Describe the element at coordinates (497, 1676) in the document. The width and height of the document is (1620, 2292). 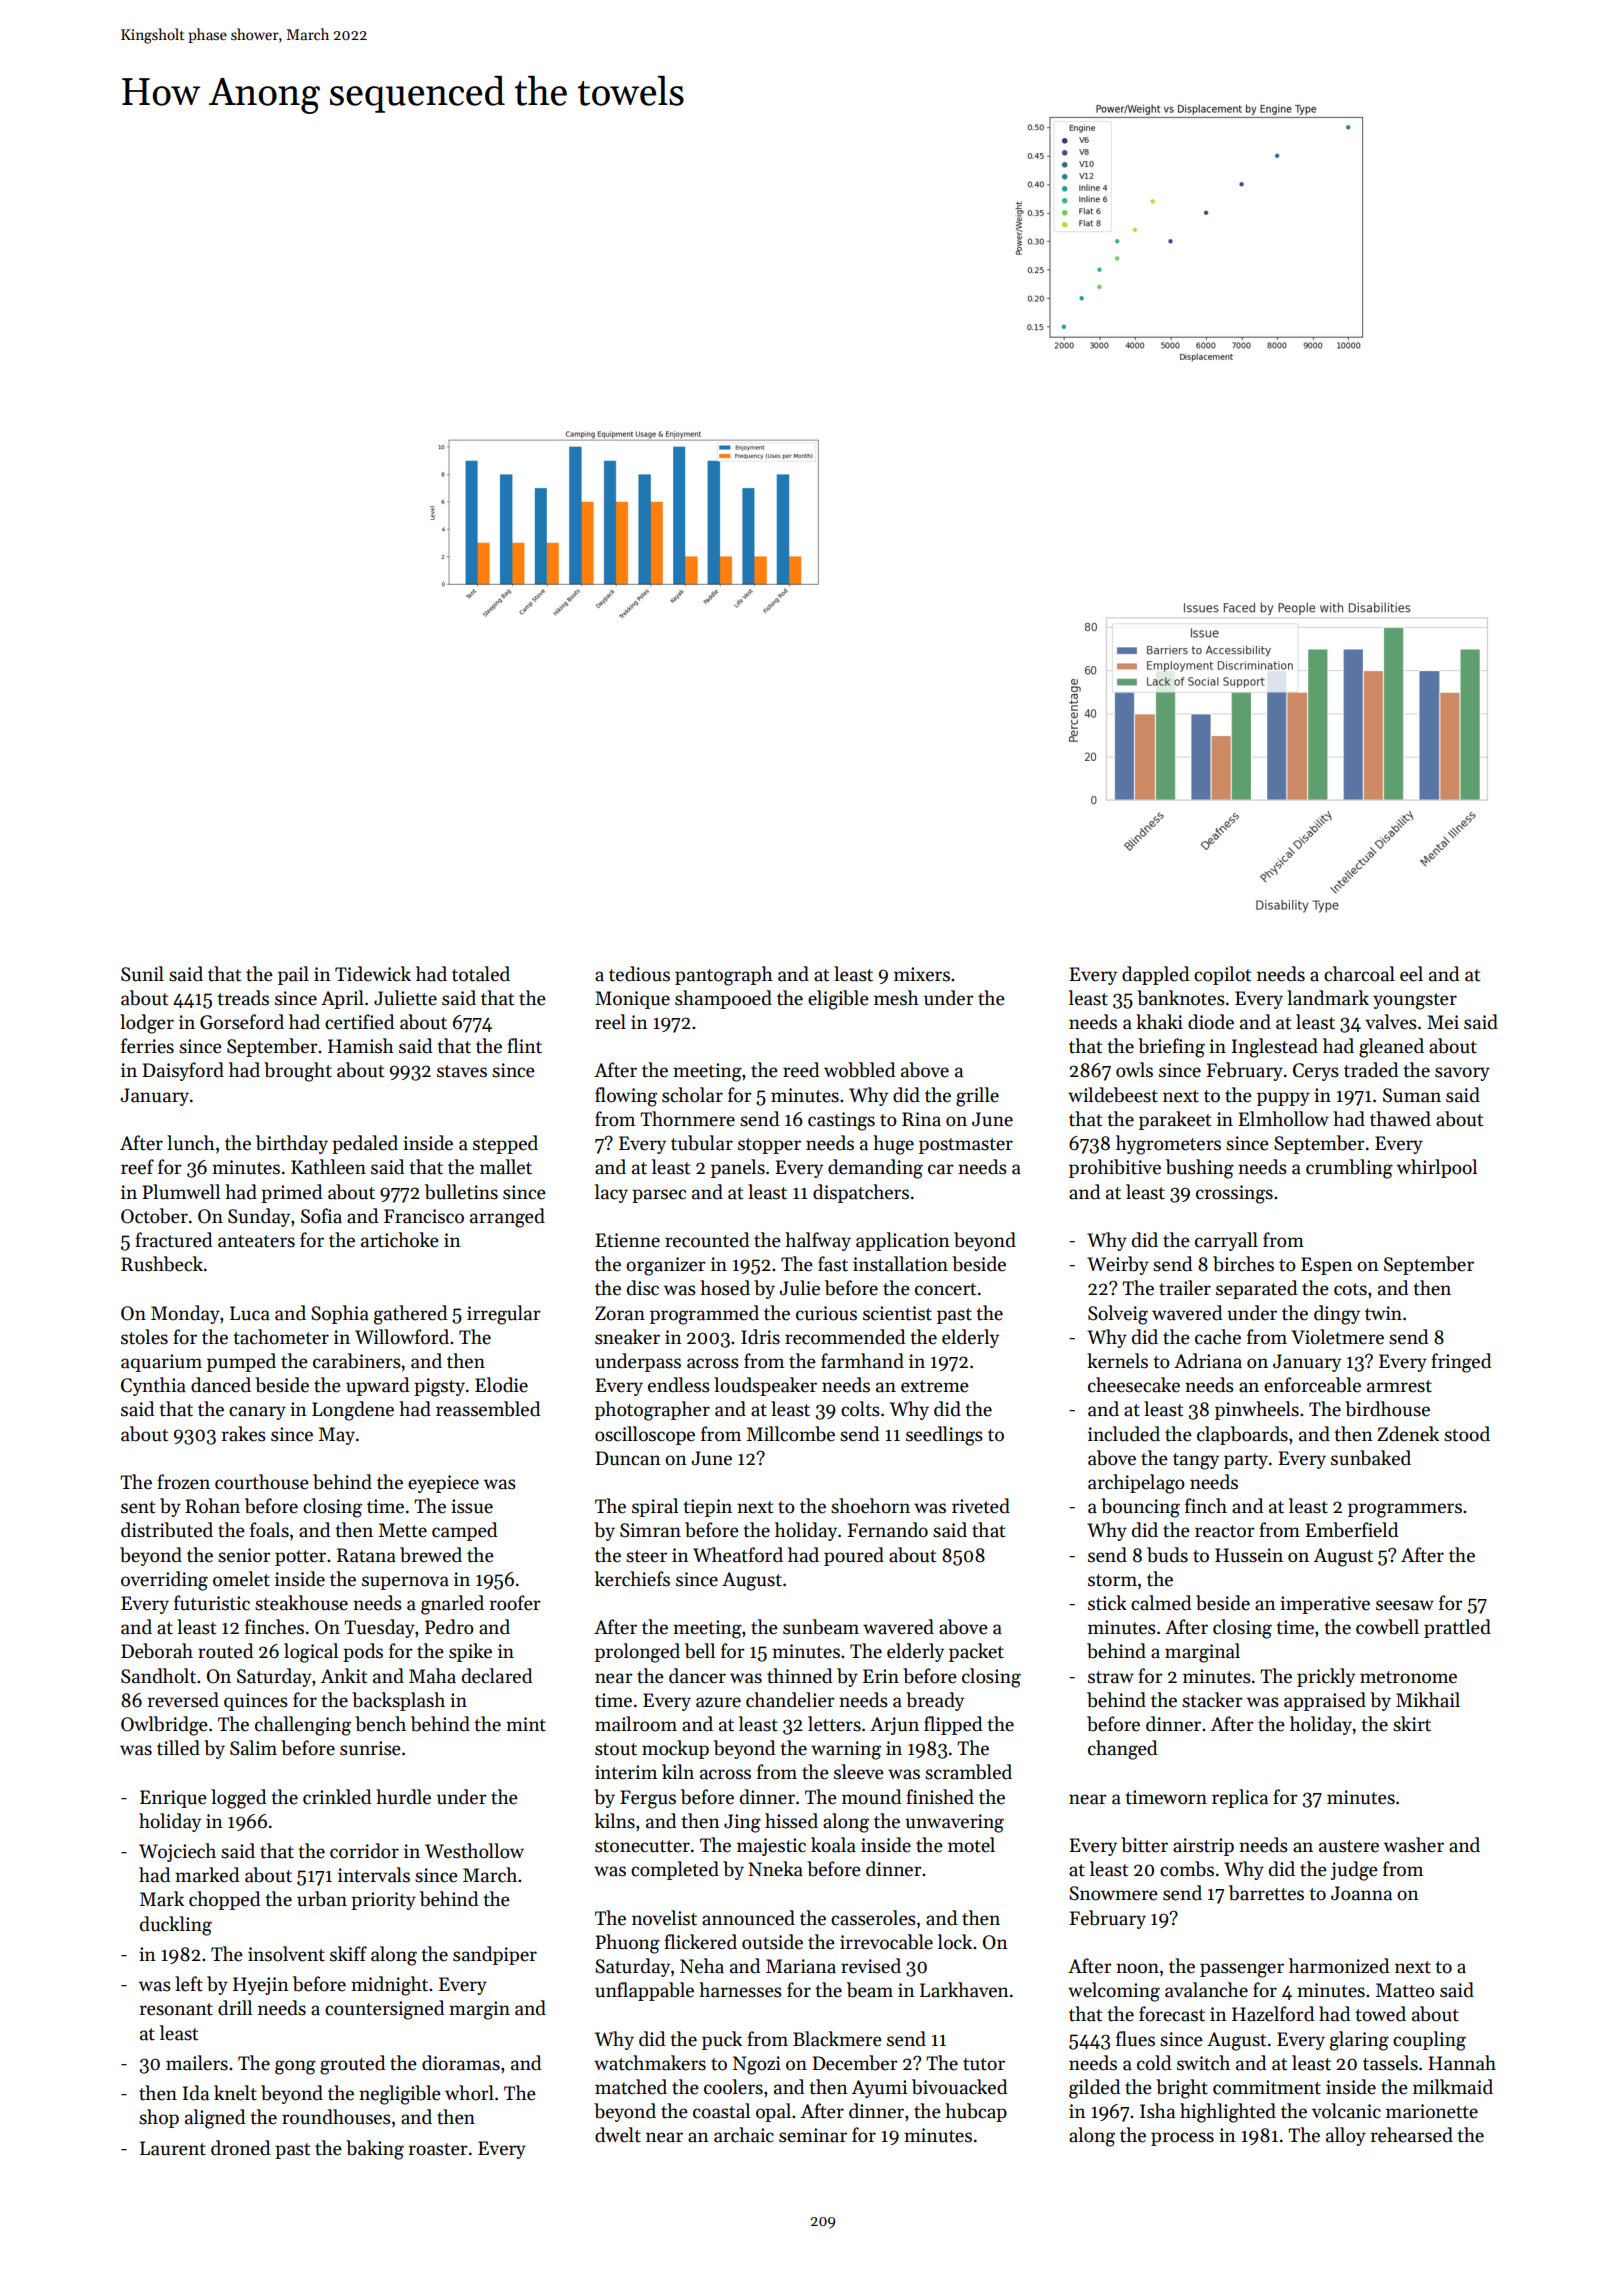
I see `declared` at that location.
